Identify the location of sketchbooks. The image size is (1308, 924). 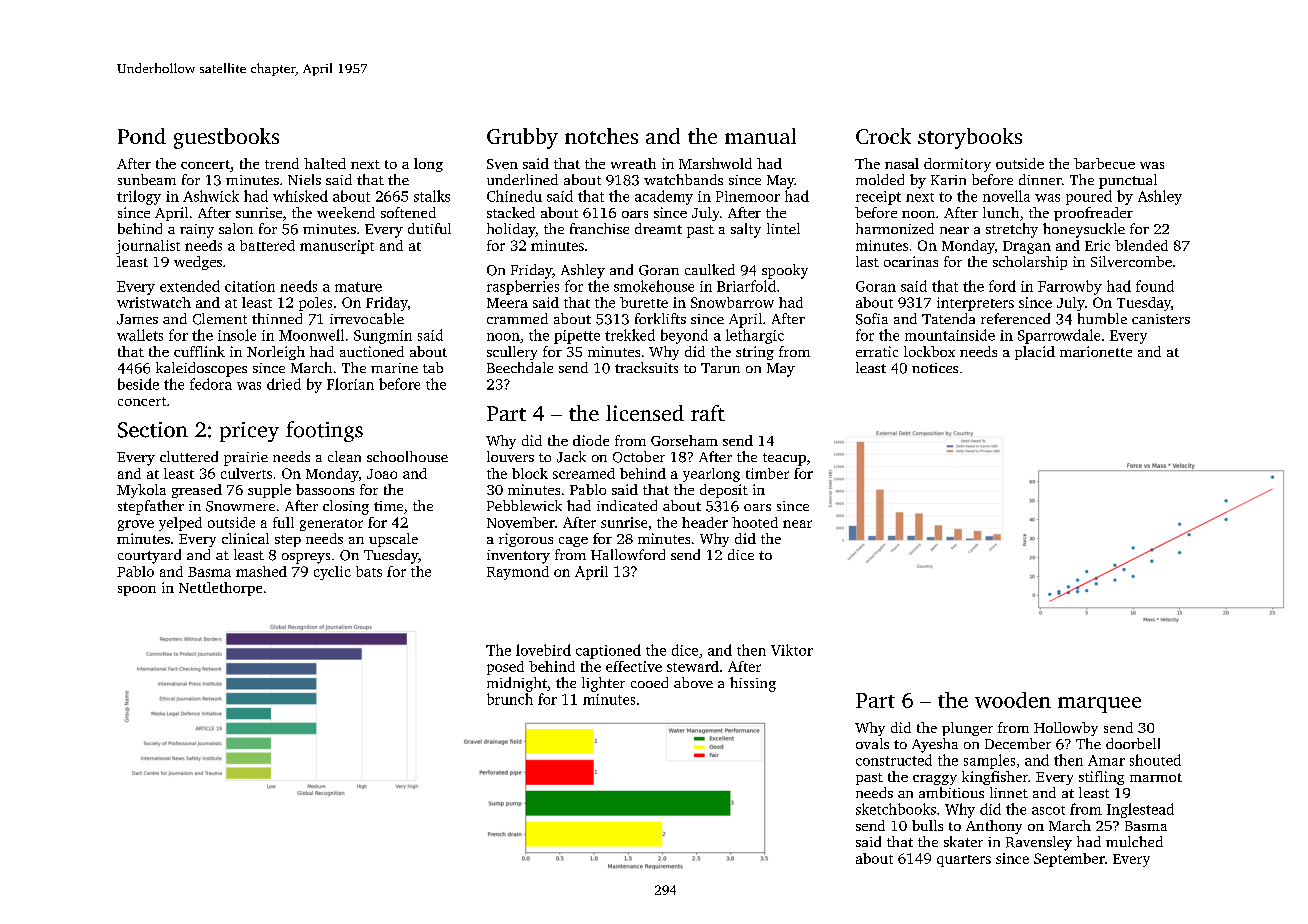
(896, 809).
